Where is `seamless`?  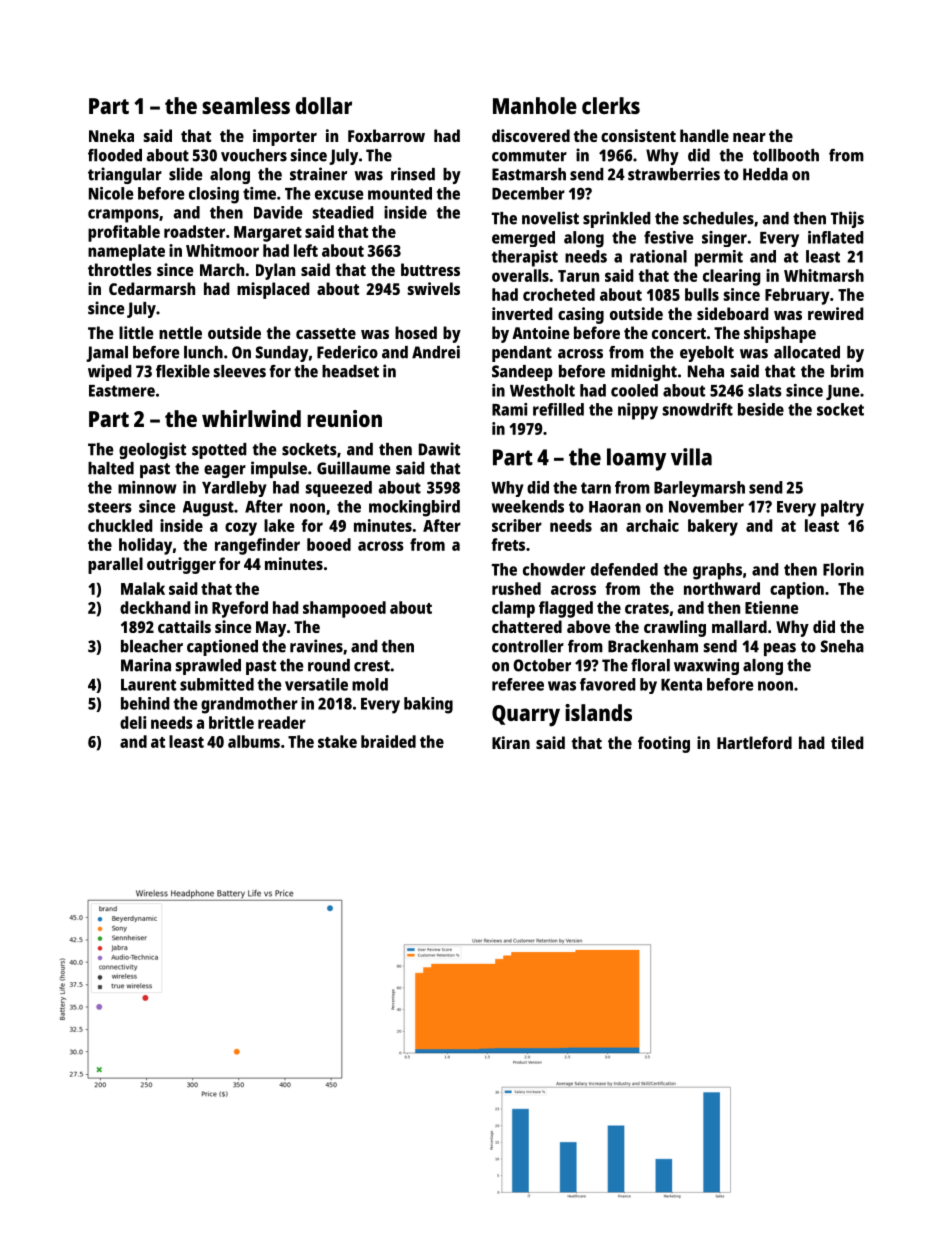
seamless is located at coordinates (246, 105).
